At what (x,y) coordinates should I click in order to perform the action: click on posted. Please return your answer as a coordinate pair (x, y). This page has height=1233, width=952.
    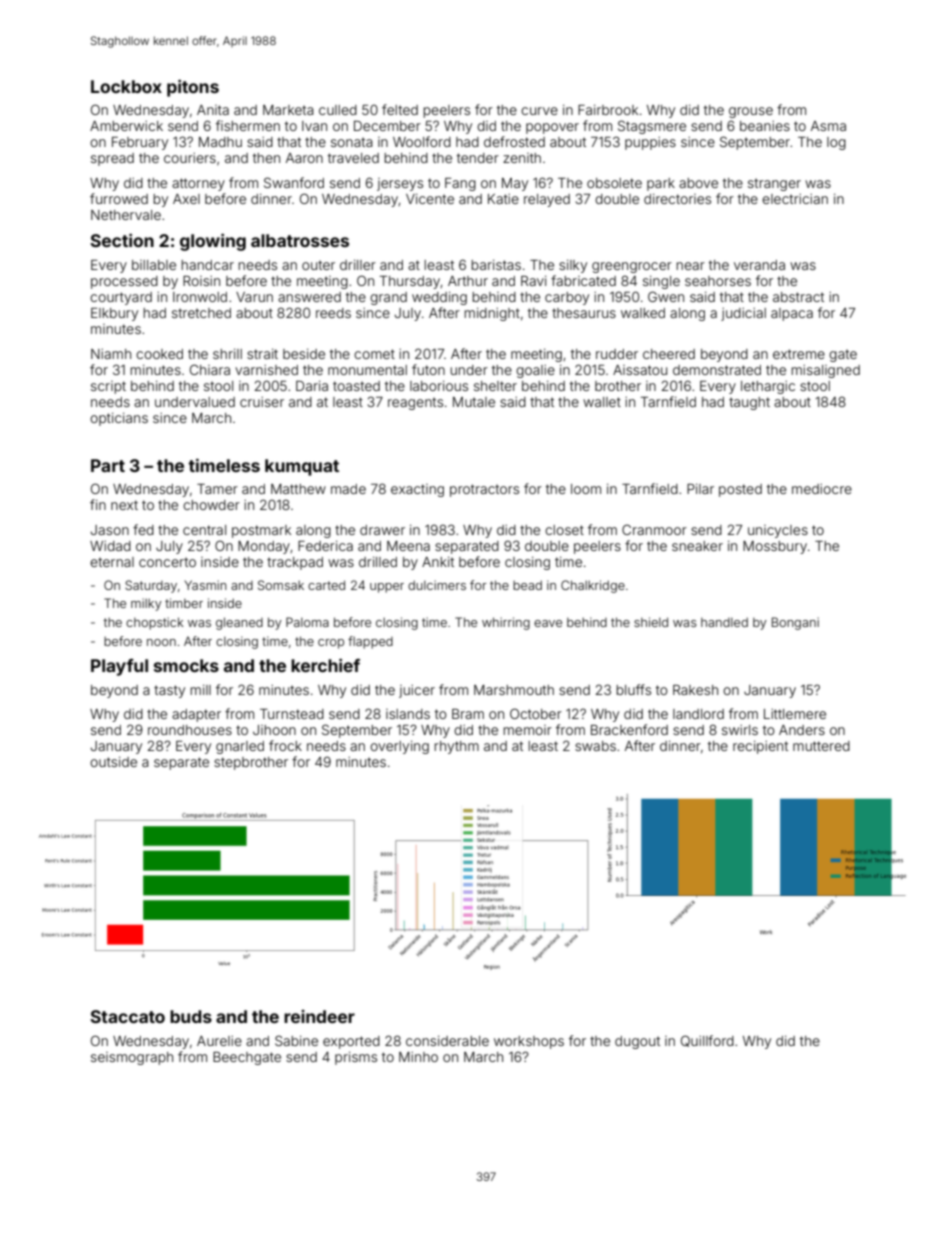
    Looking at the image, I should click on (740, 490).
